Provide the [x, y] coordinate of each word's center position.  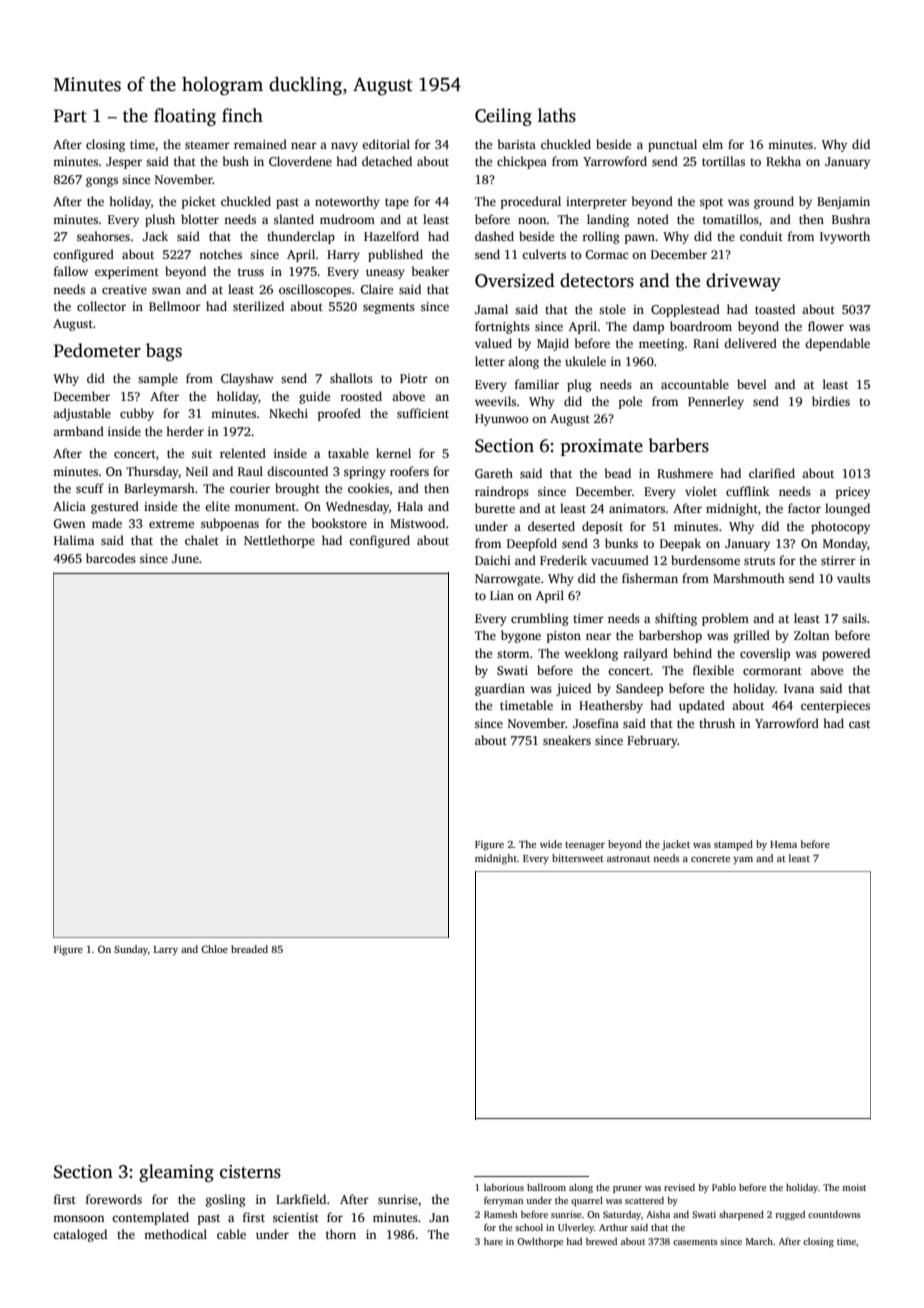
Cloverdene [300, 161]
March [759, 1241]
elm [712, 144]
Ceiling [503, 117]
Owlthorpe [540, 1242]
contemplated [150, 1218]
